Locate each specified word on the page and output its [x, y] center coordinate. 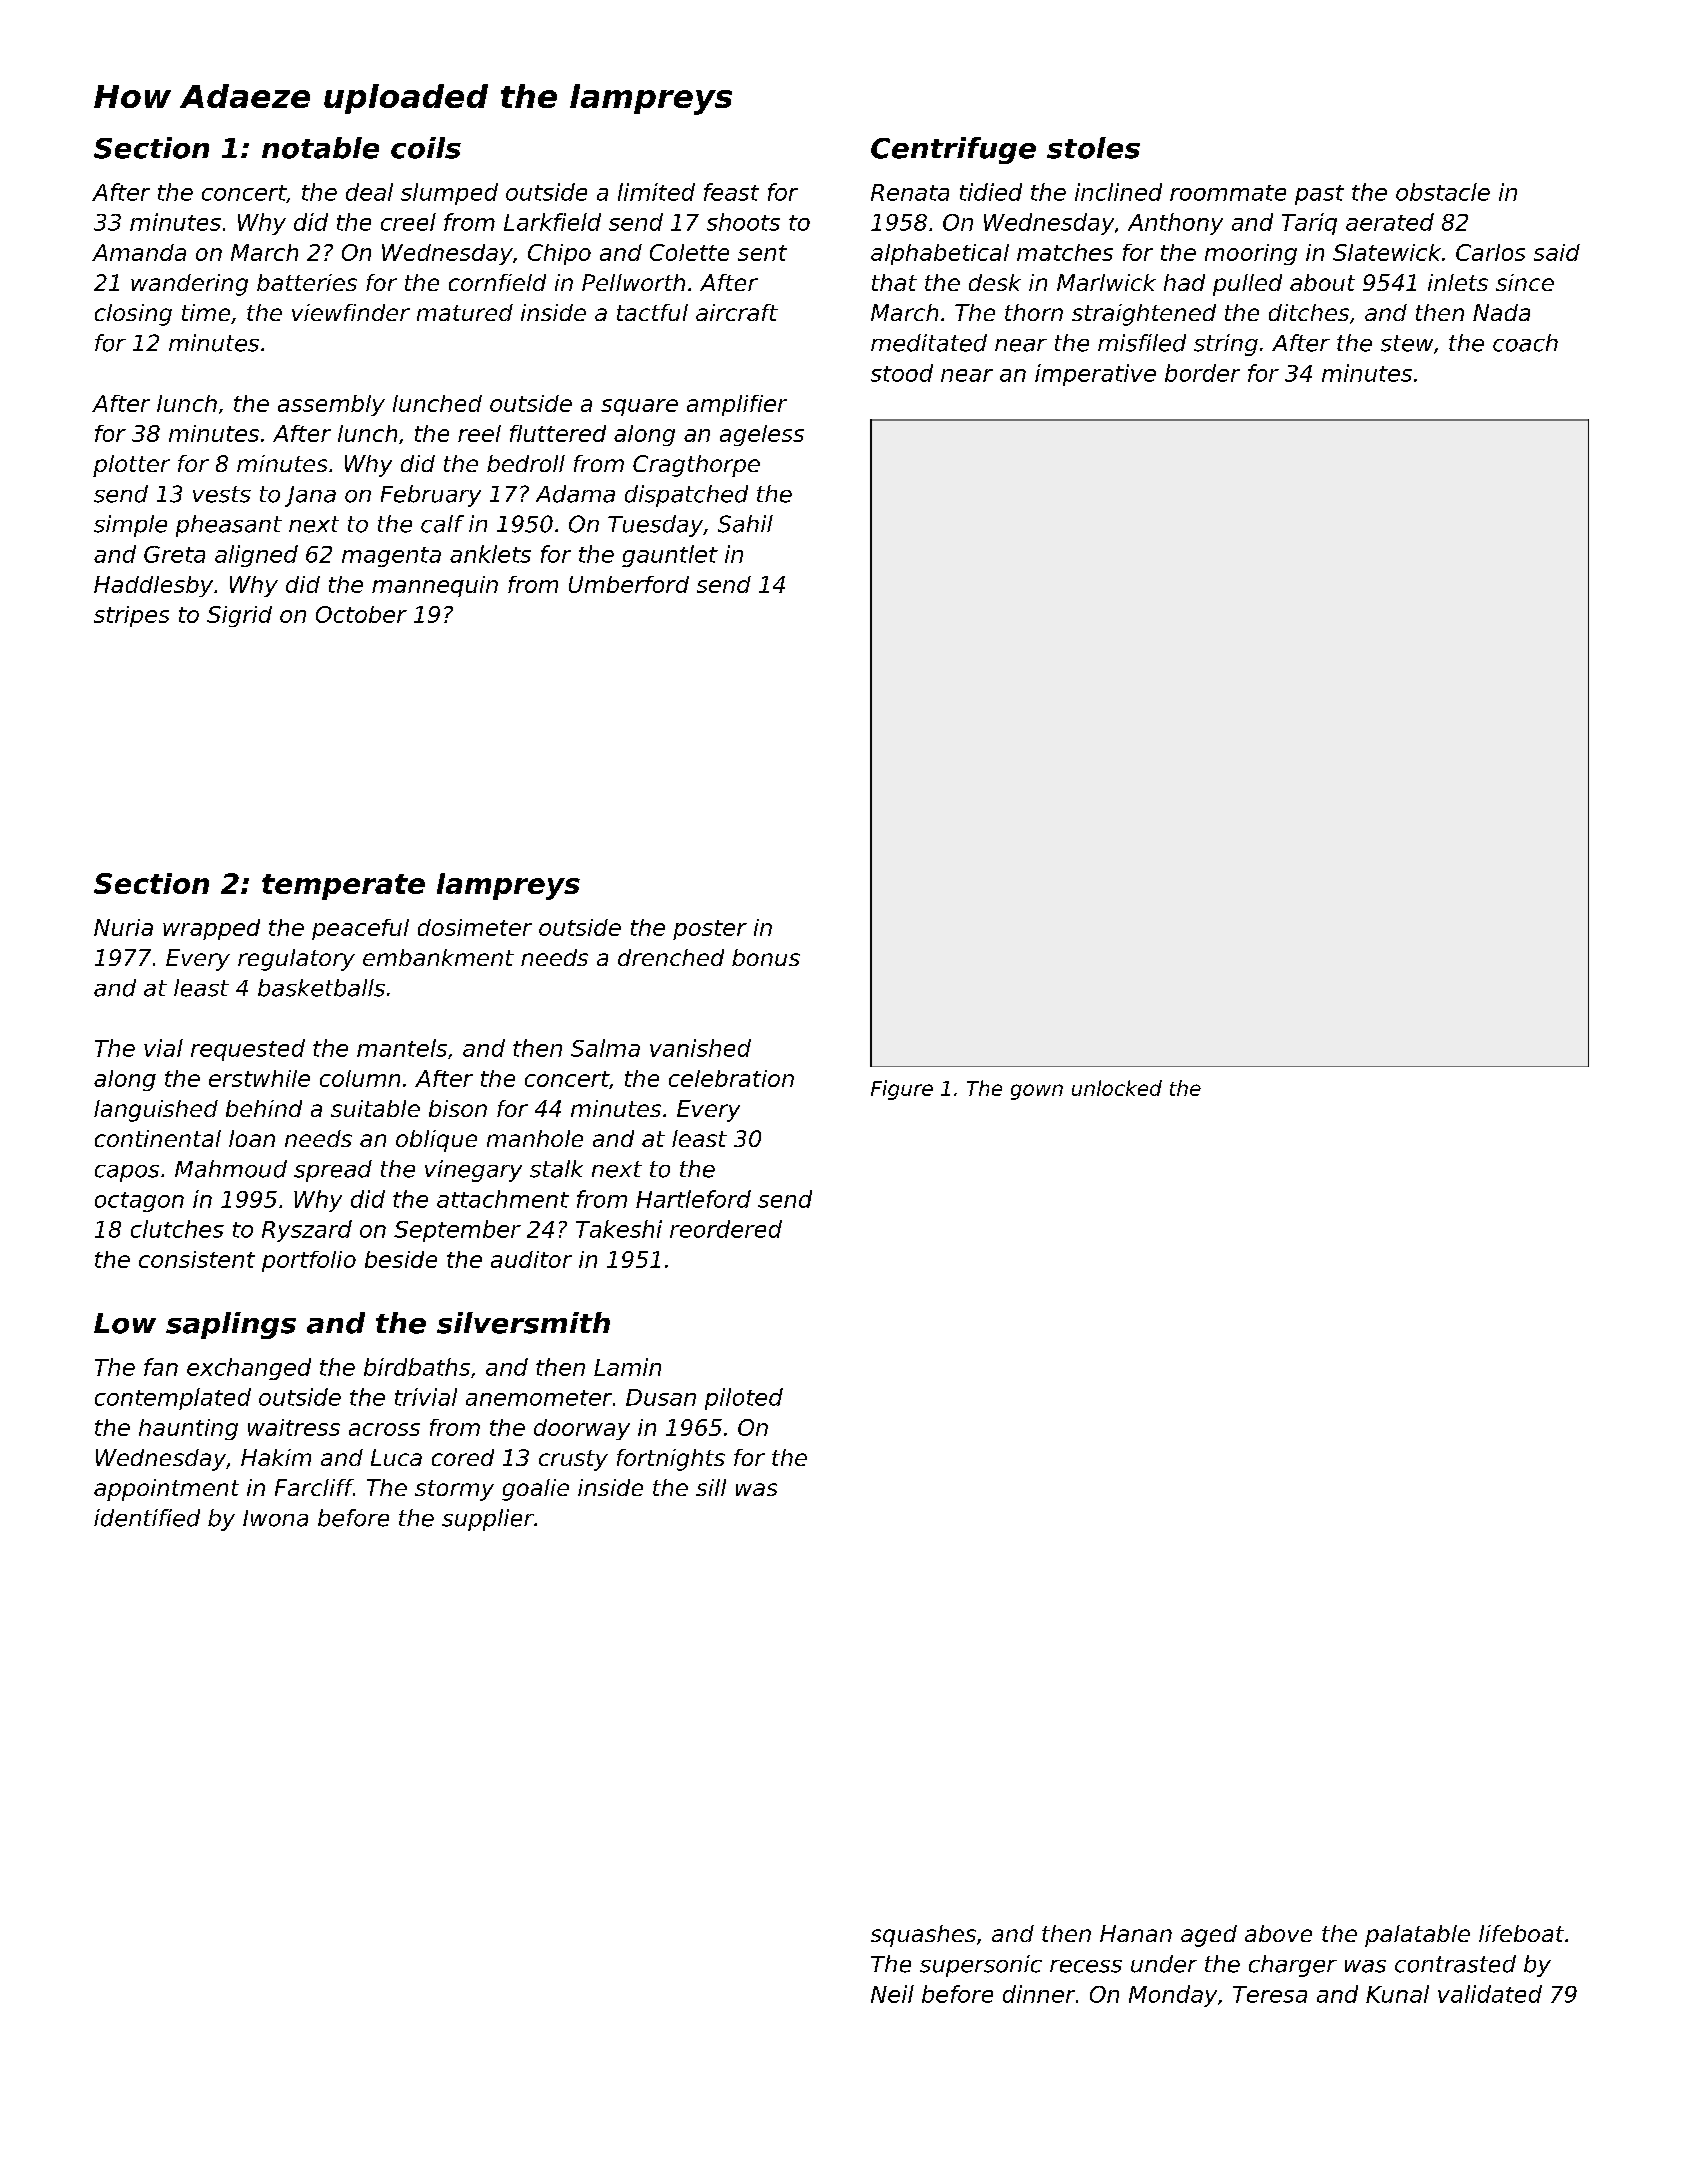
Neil [892, 1994]
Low [125, 1323]
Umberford [629, 584]
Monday [1173, 1996]
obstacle [1443, 192]
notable [320, 148]
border [1202, 373]
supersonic [981, 1966]
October [361, 614]
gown [1037, 1092]
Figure [902, 1090]
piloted [744, 1399]
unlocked [1117, 1088]
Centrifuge [953, 150]
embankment [438, 957]
